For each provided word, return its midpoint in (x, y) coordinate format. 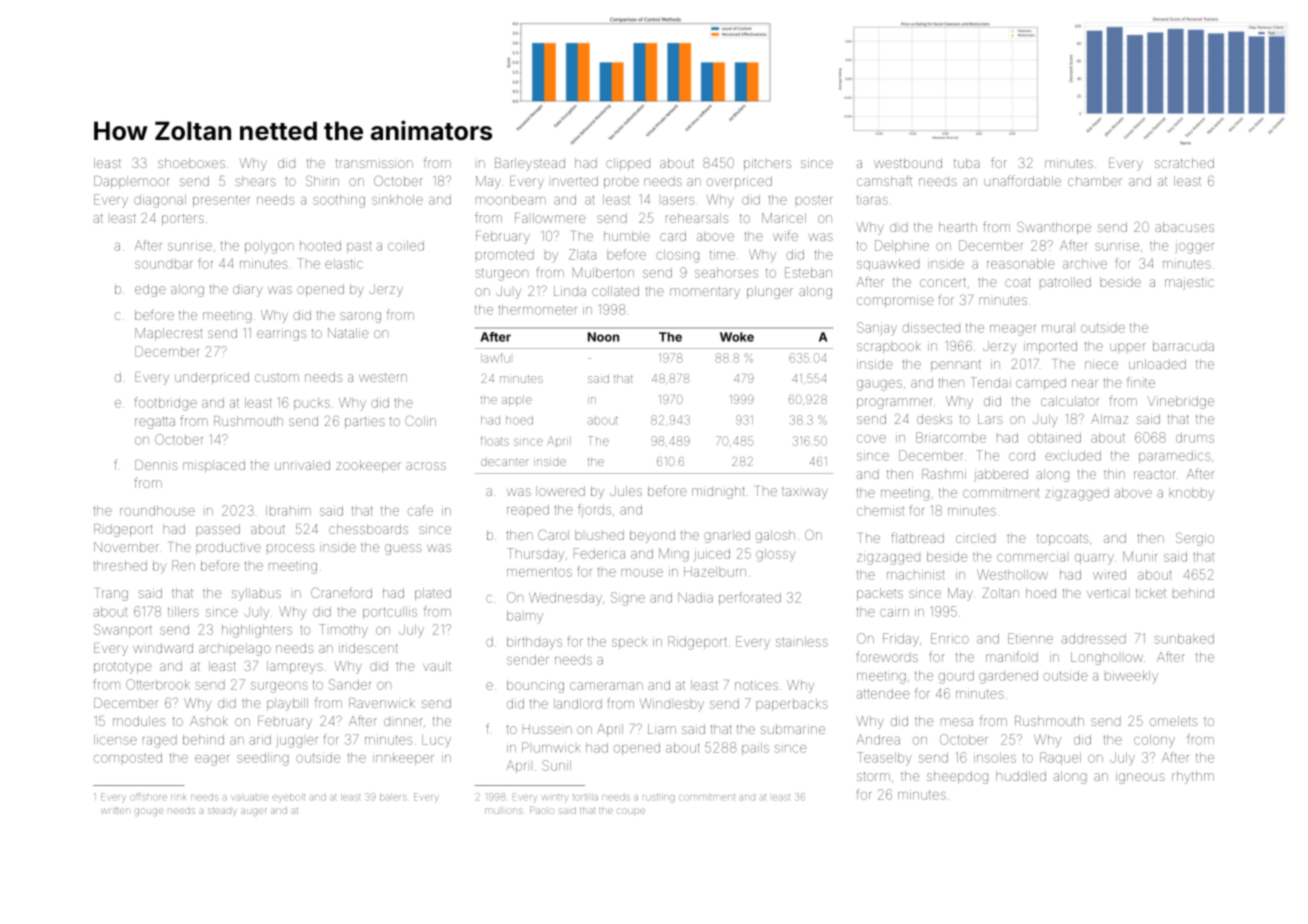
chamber (1095, 181)
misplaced (214, 466)
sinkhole (397, 199)
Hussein (547, 729)
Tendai (991, 382)
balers (393, 798)
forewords (887, 656)
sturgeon (502, 274)
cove (871, 439)
